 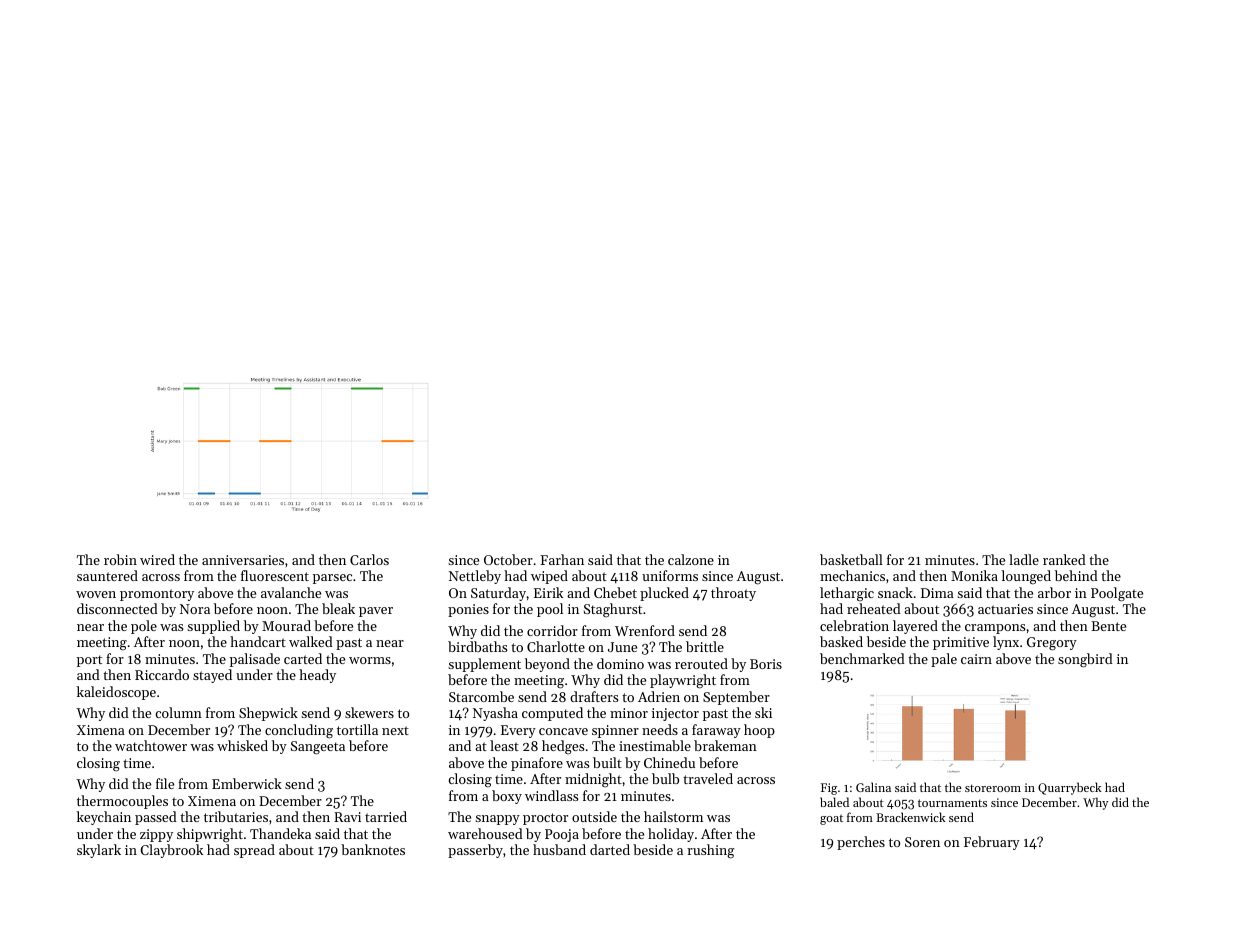 What do you see at coordinates (1070, 788) in the image?
I see `Quarrybeck` at bounding box center [1070, 788].
